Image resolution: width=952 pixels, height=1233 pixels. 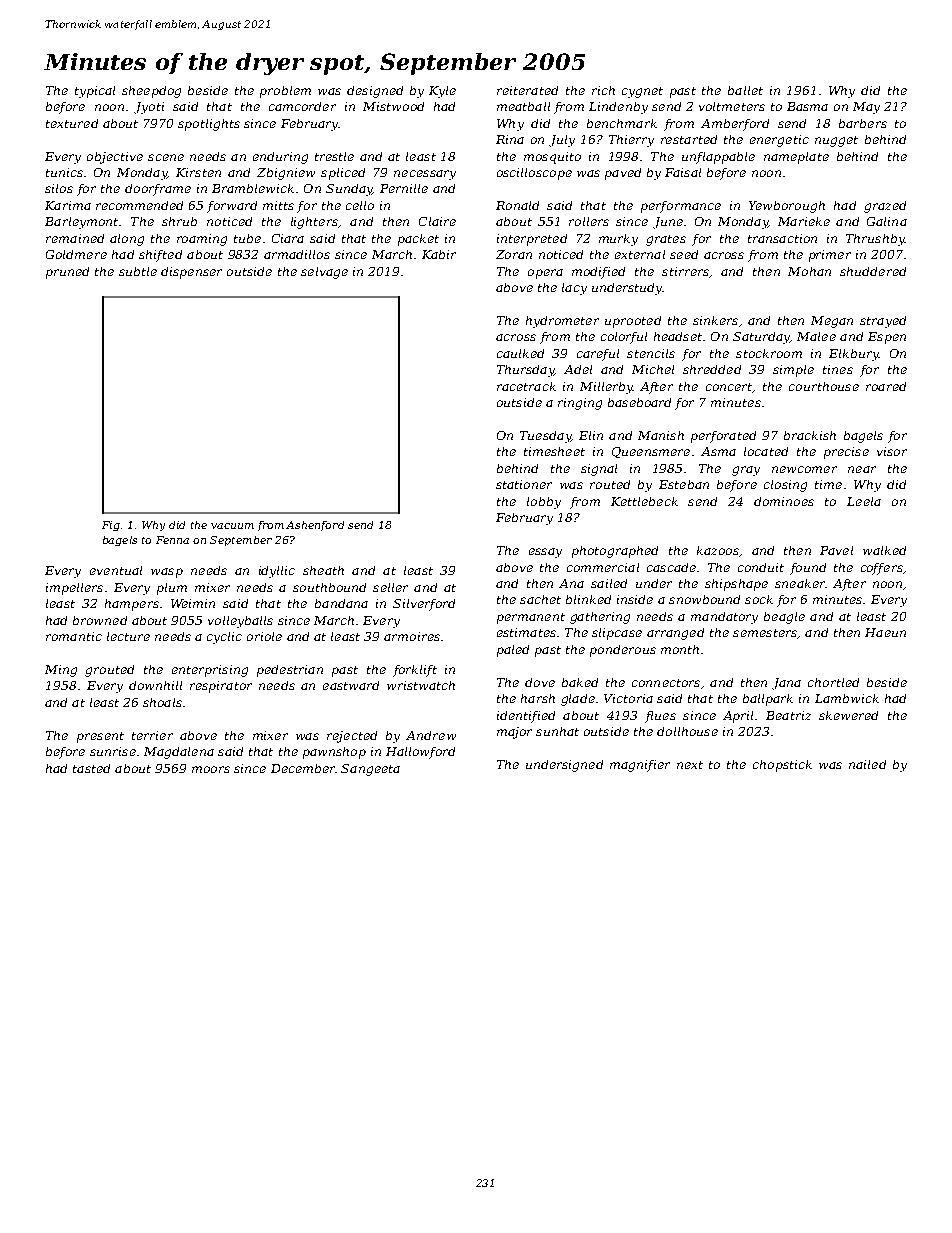 What do you see at coordinates (324, 273) in the screenshot?
I see `selvage` at bounding box center [324, 273].
